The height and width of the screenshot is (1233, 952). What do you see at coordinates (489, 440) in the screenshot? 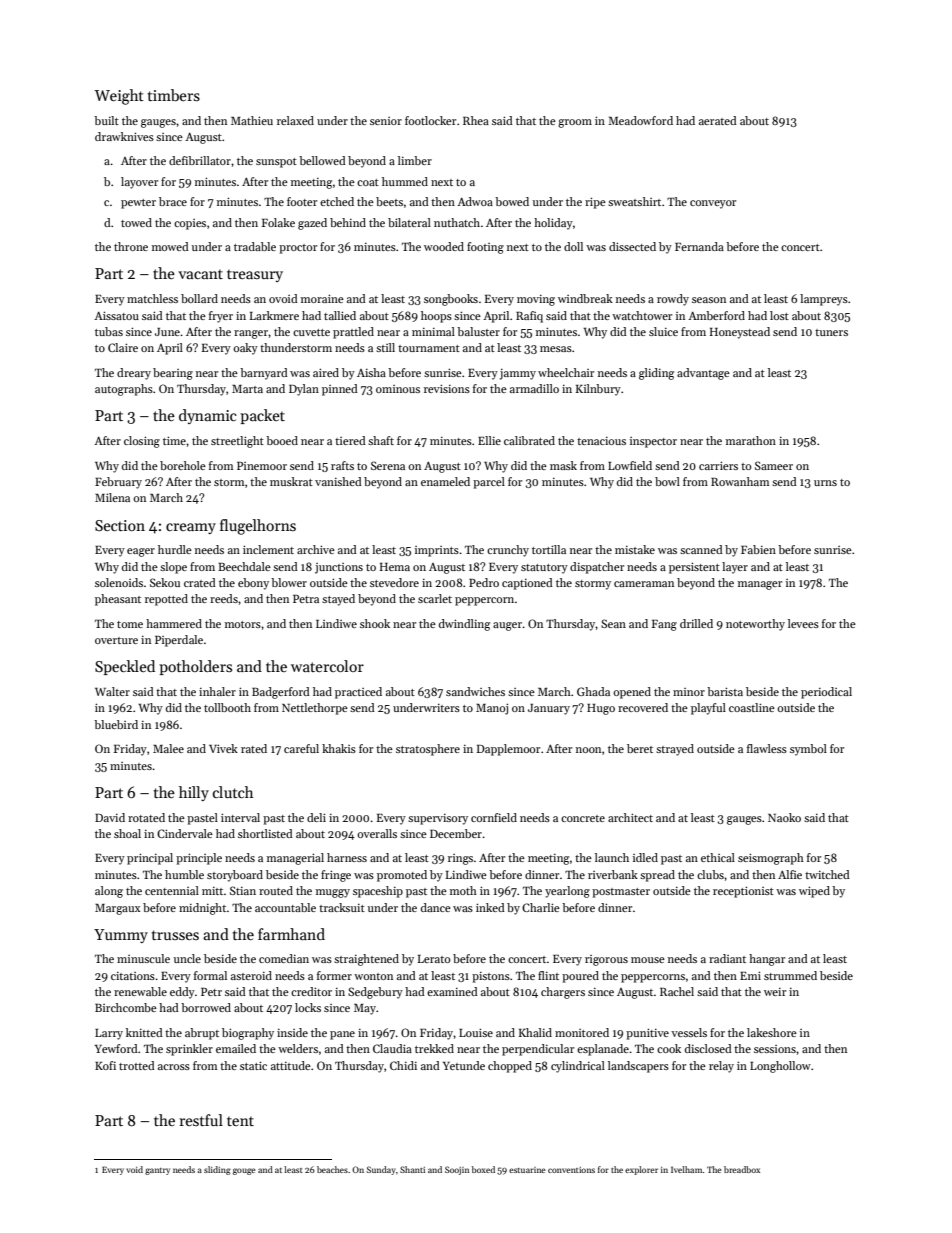
I see `Ellie` at bounding box center [489, 440].
